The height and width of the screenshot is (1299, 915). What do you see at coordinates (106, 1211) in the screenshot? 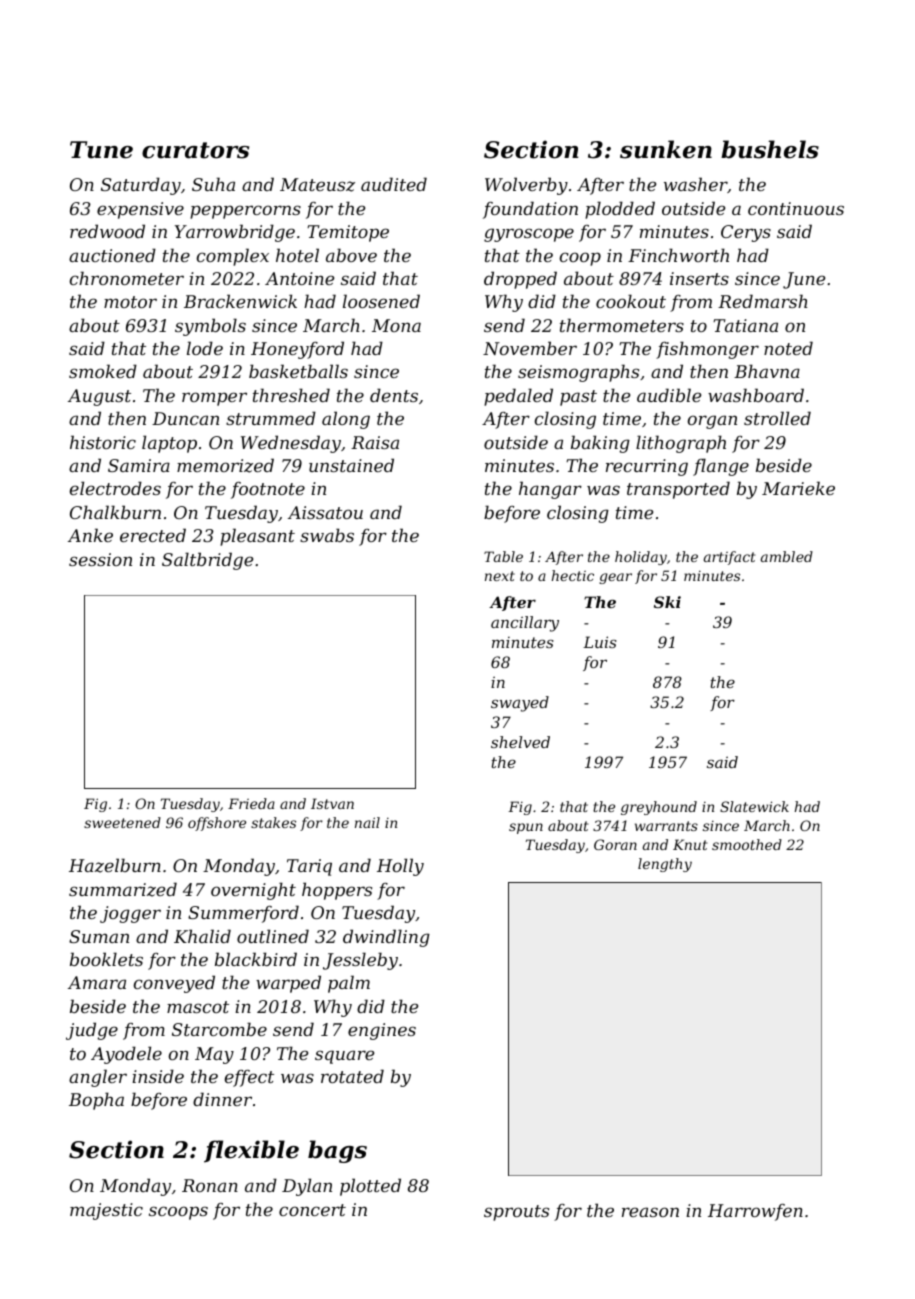
I see `majestic` at bounding box center [106, 1211].
